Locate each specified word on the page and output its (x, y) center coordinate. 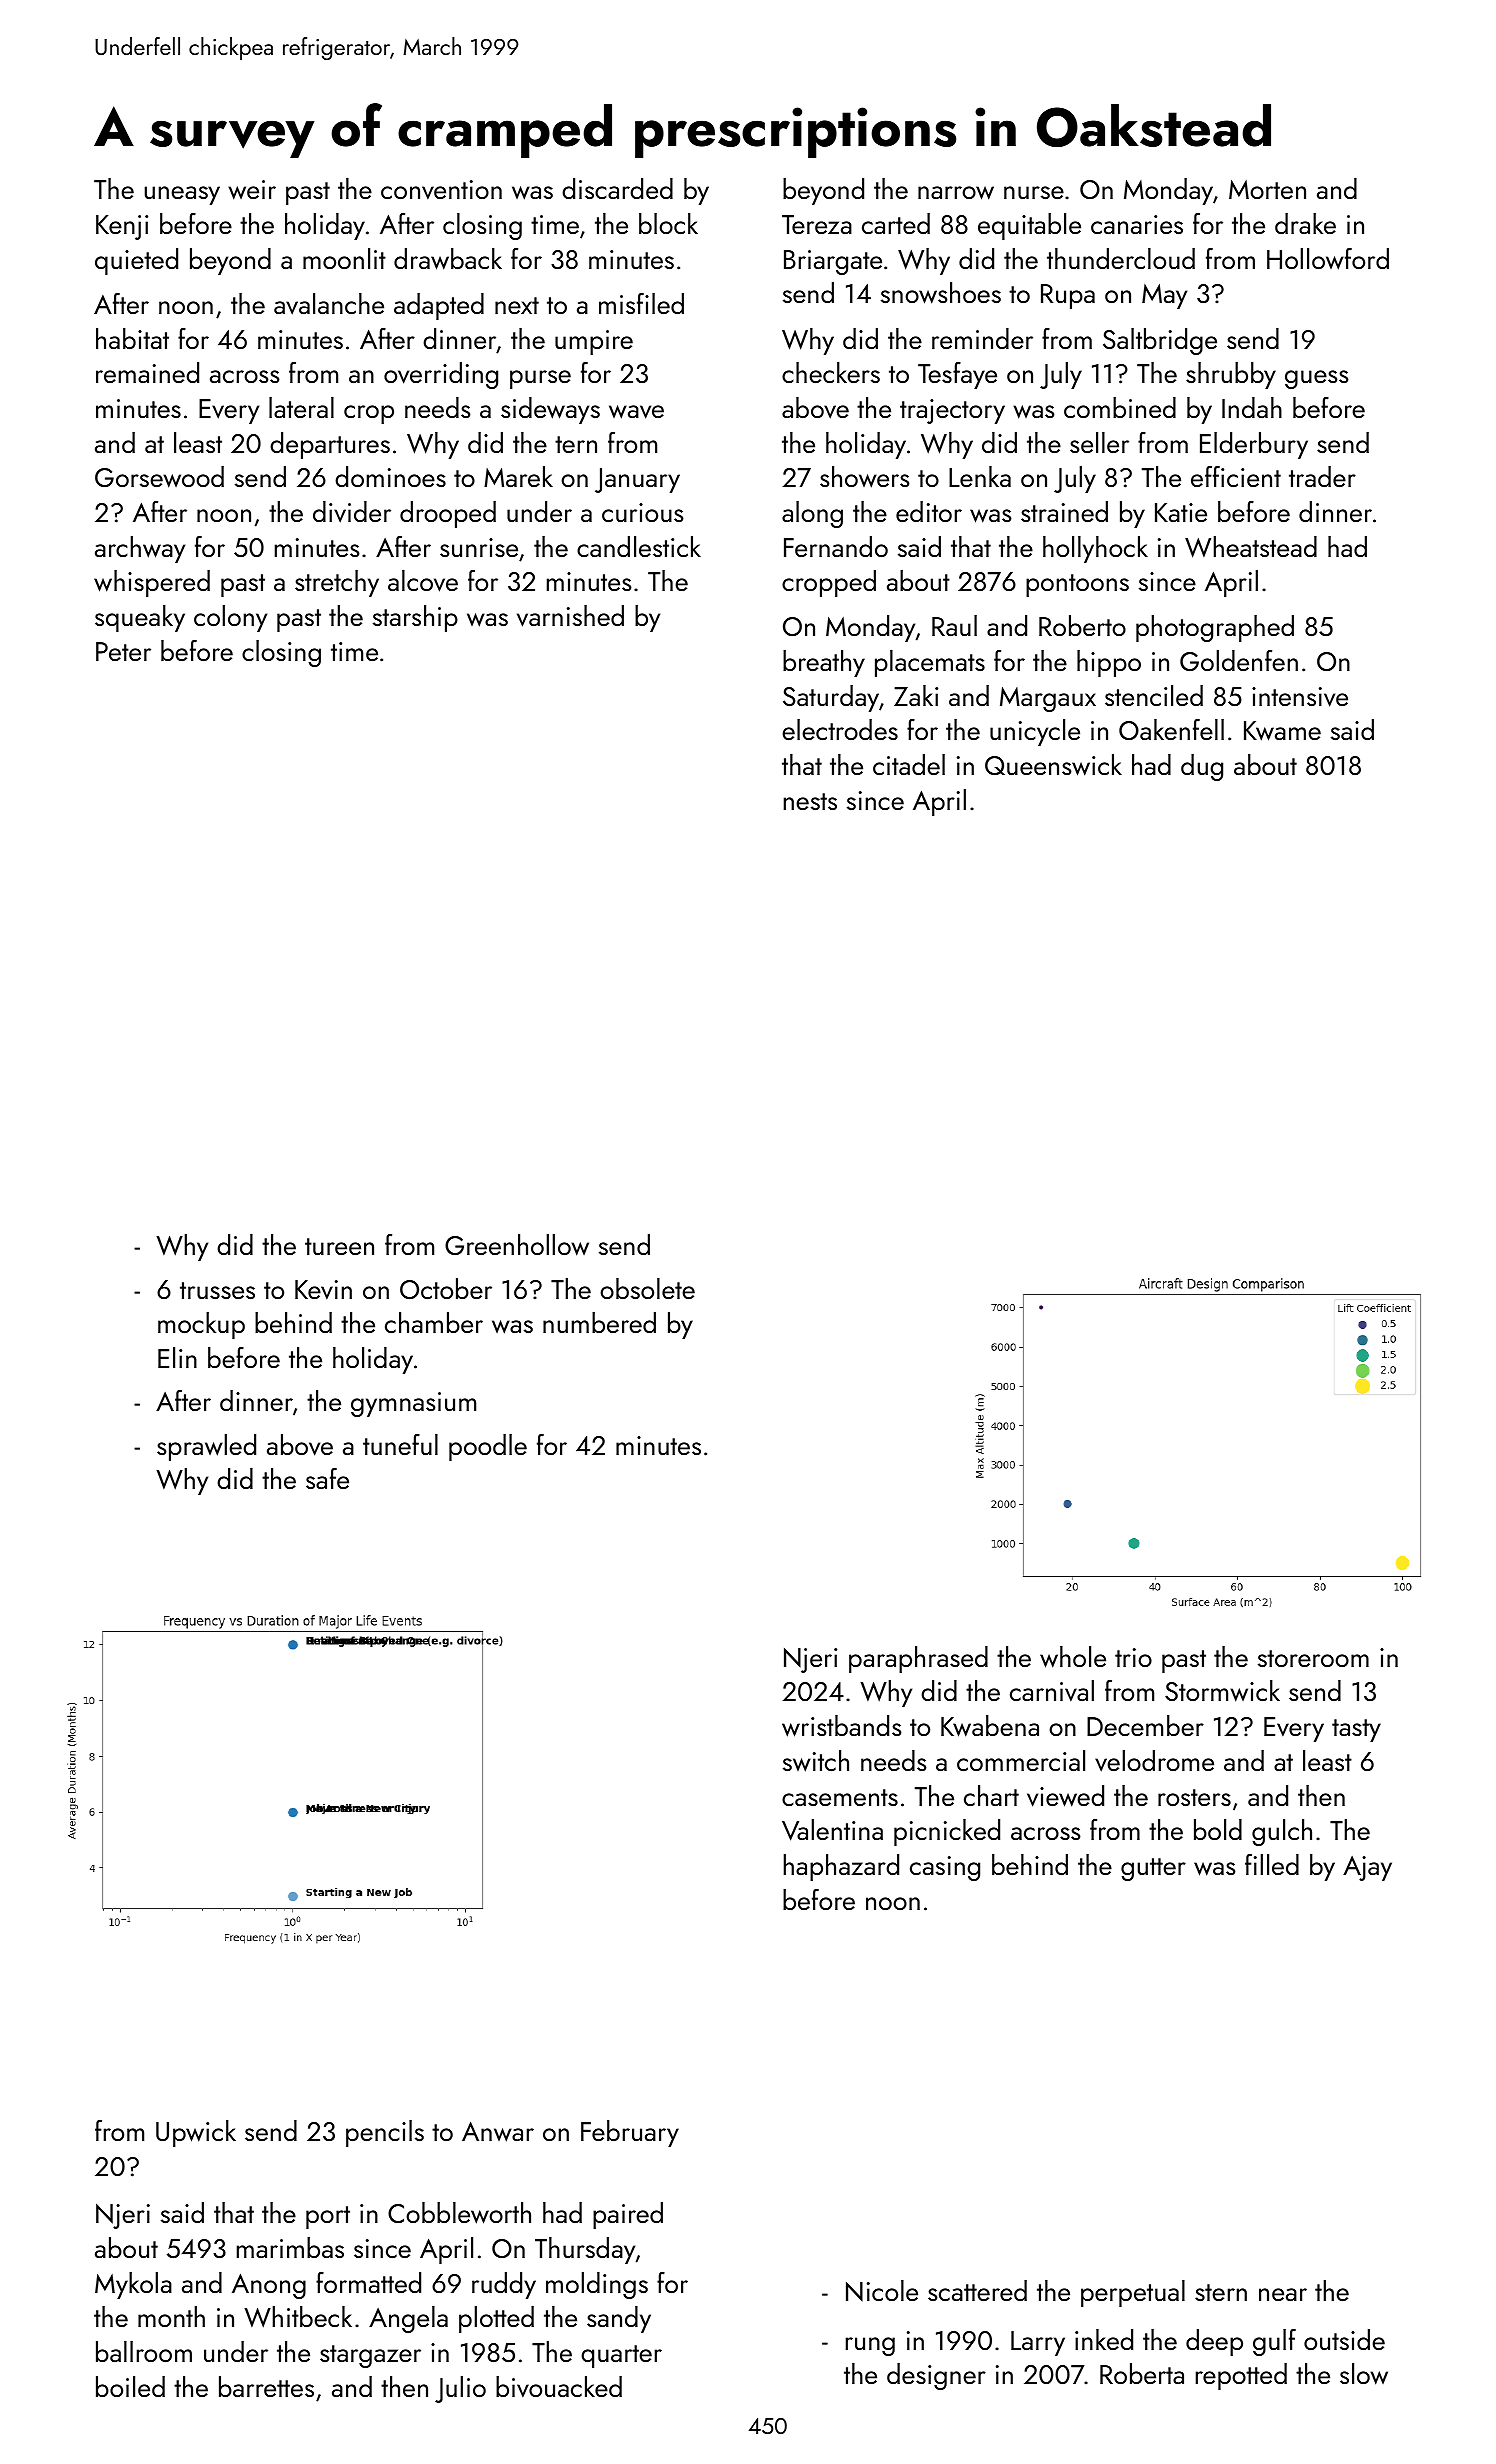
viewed (1065, 1796)
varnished (570, 616)
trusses (217, 1290)
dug (1202, 767)
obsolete (647, 1288)
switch (816, 1761)
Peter (123, 651)
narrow (956, 193)
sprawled (206, 1447)
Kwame (1282, 731)
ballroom (144, 2351)
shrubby (1231, 375)
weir (252, 190)
